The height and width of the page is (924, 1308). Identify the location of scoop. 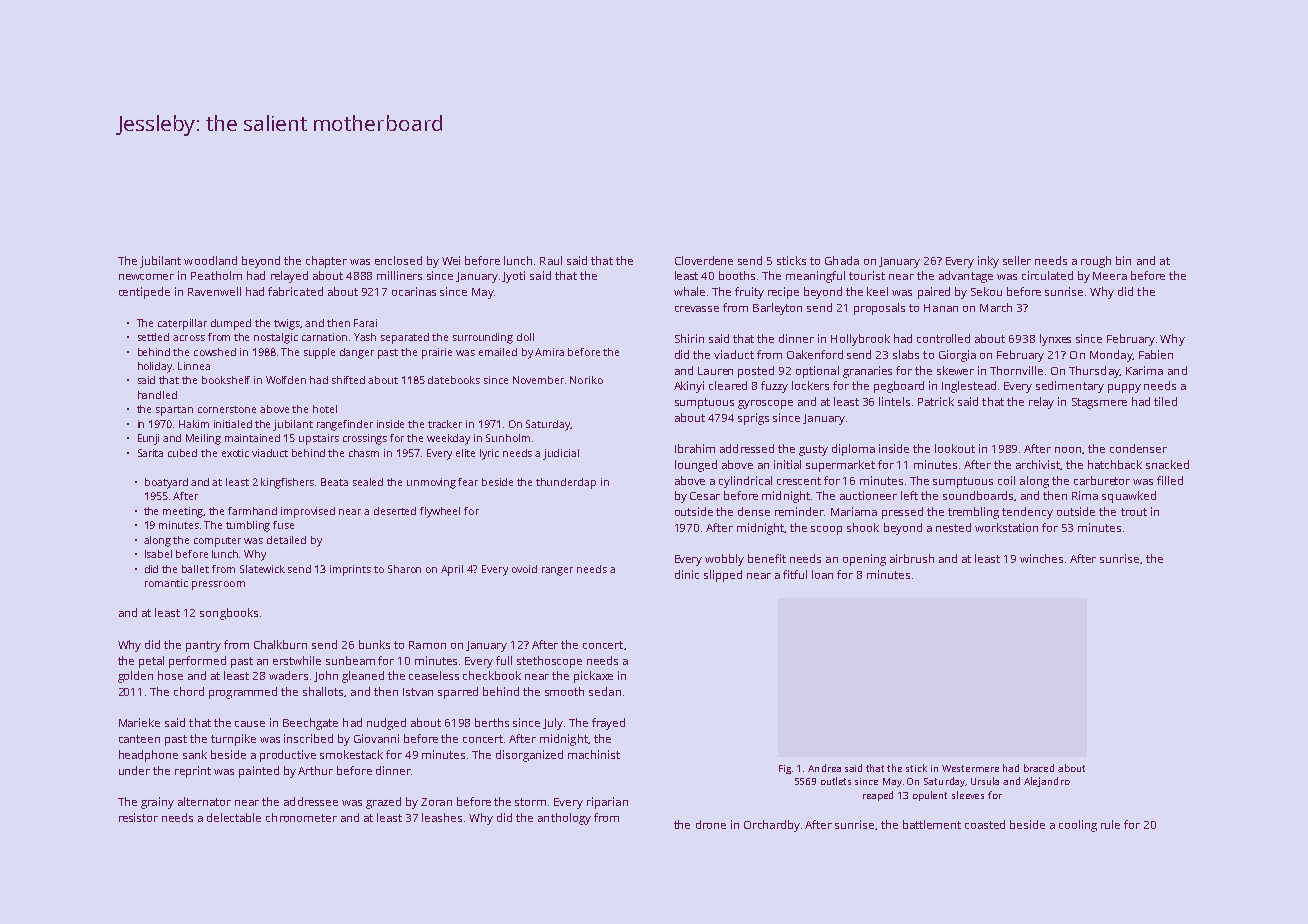
(826, 530).
